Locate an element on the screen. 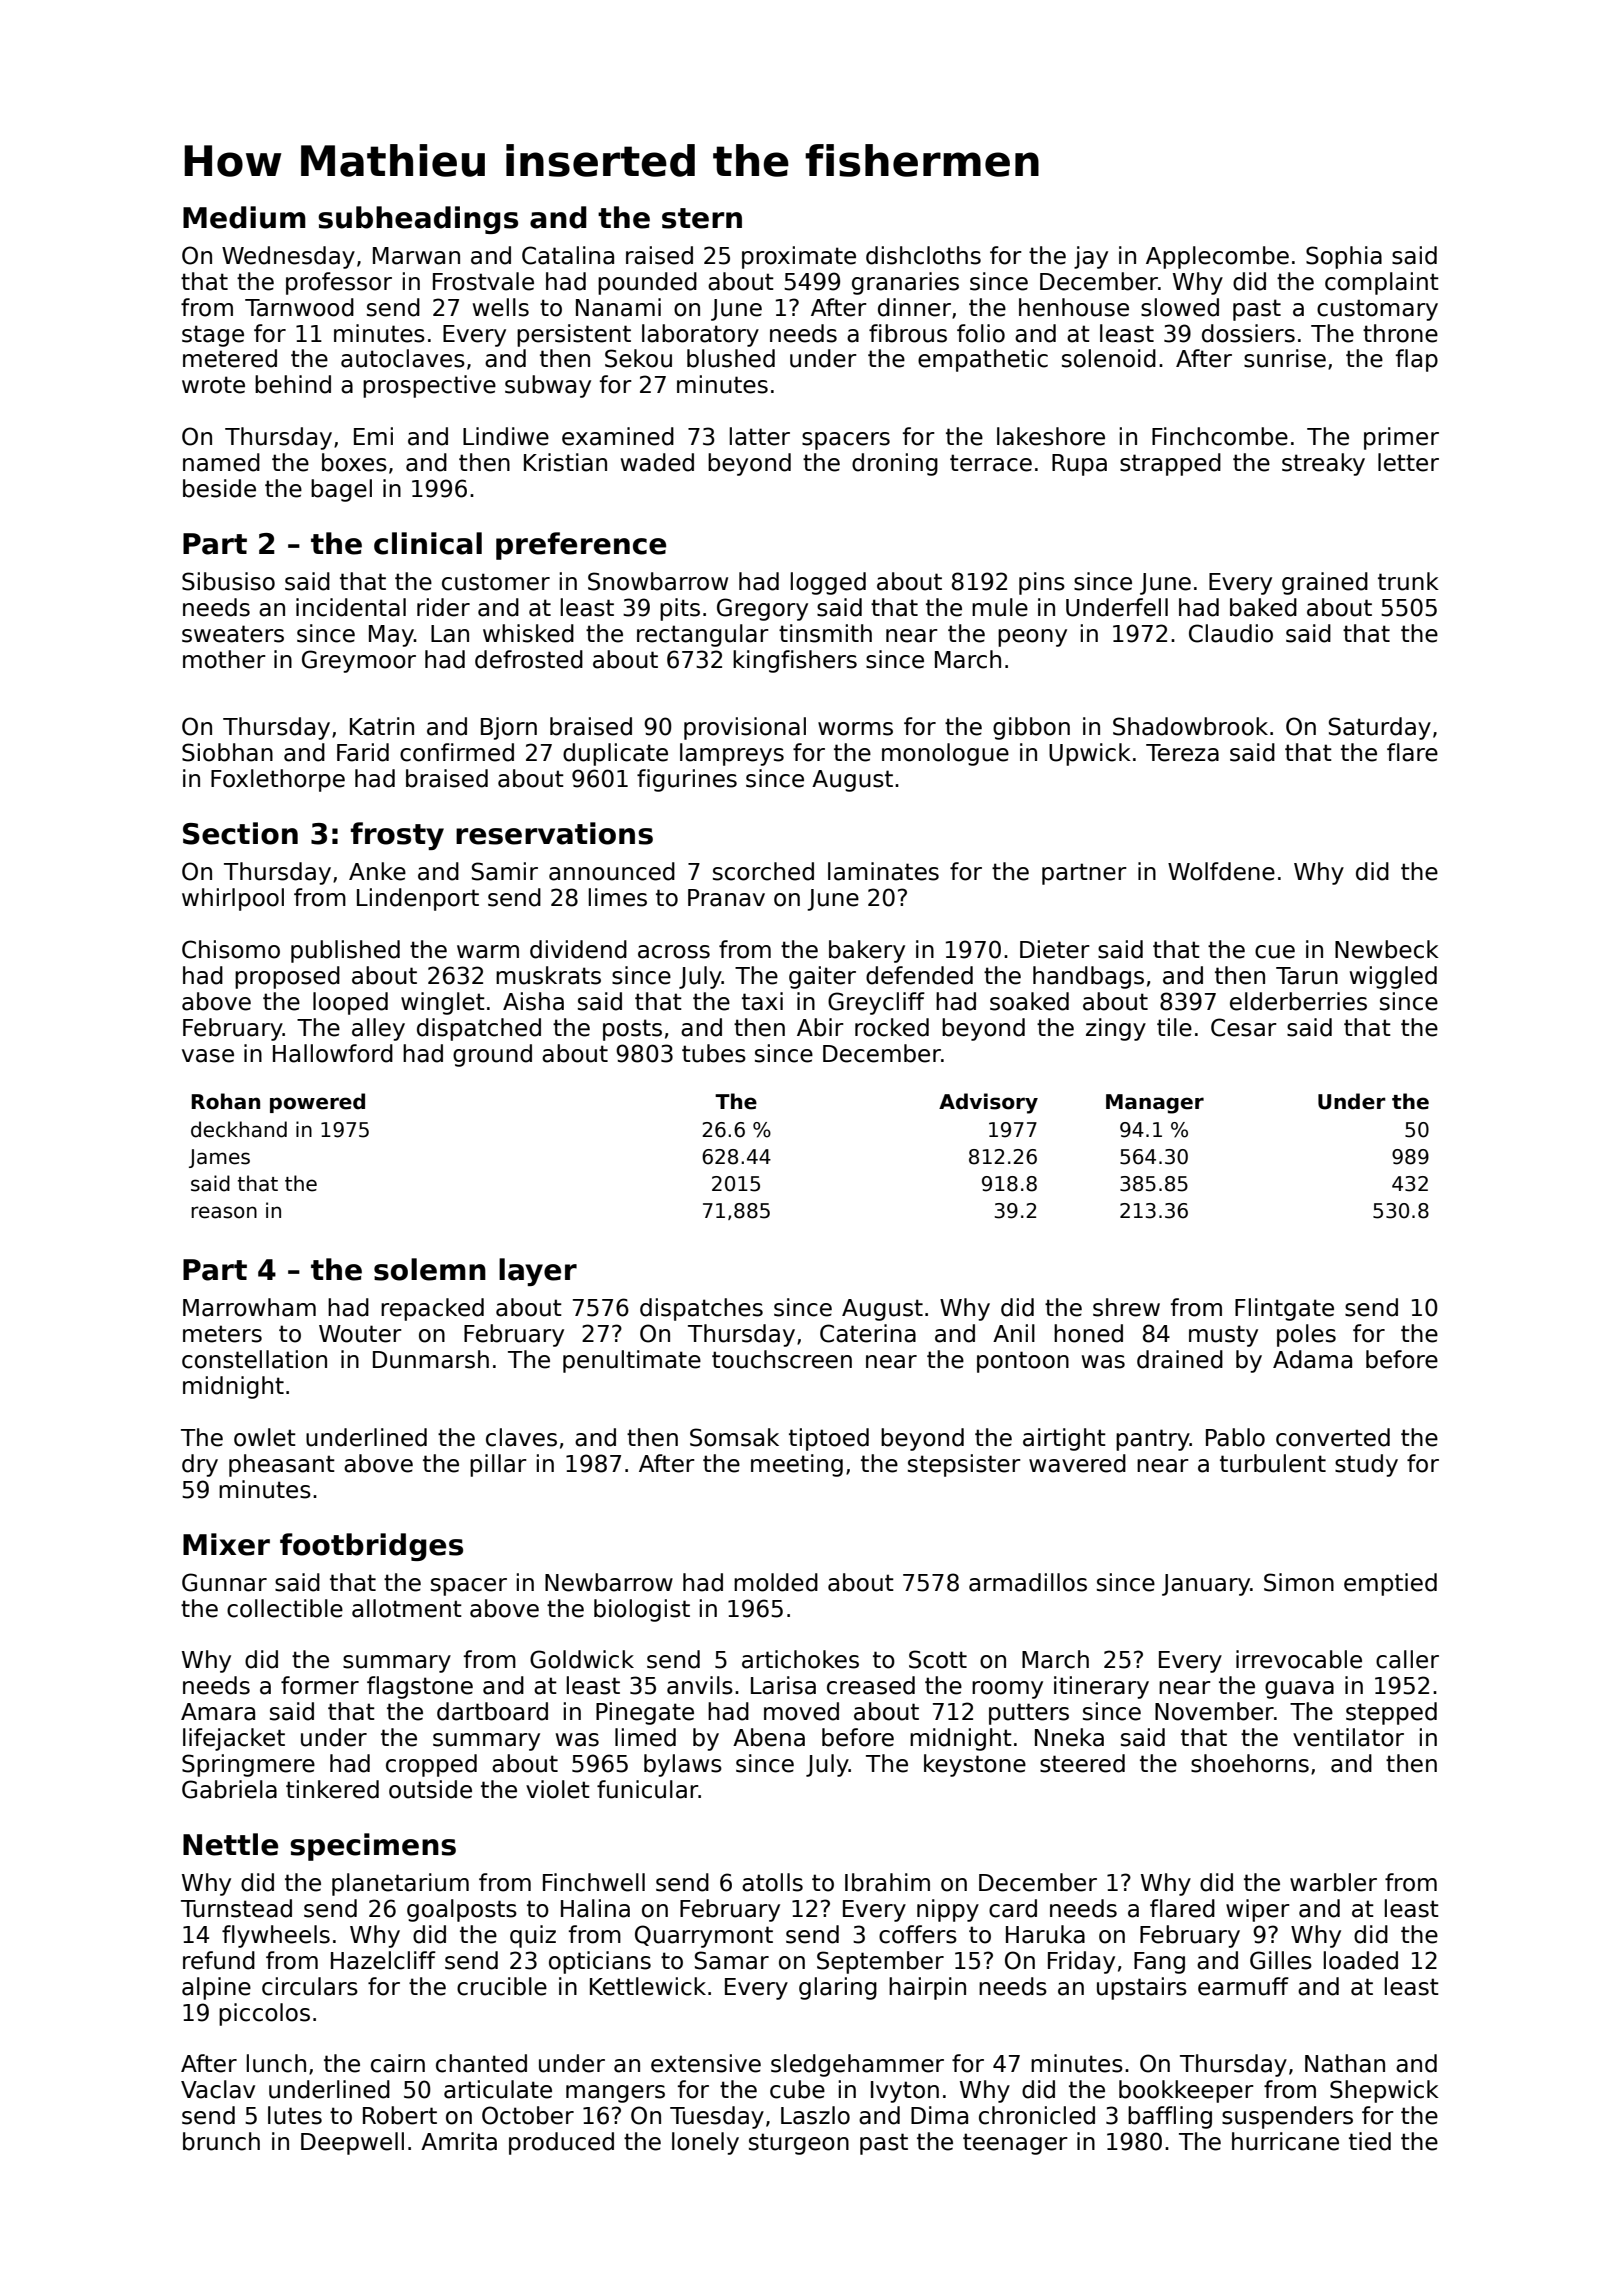  constellation is located at coordinates (254, 1359).
